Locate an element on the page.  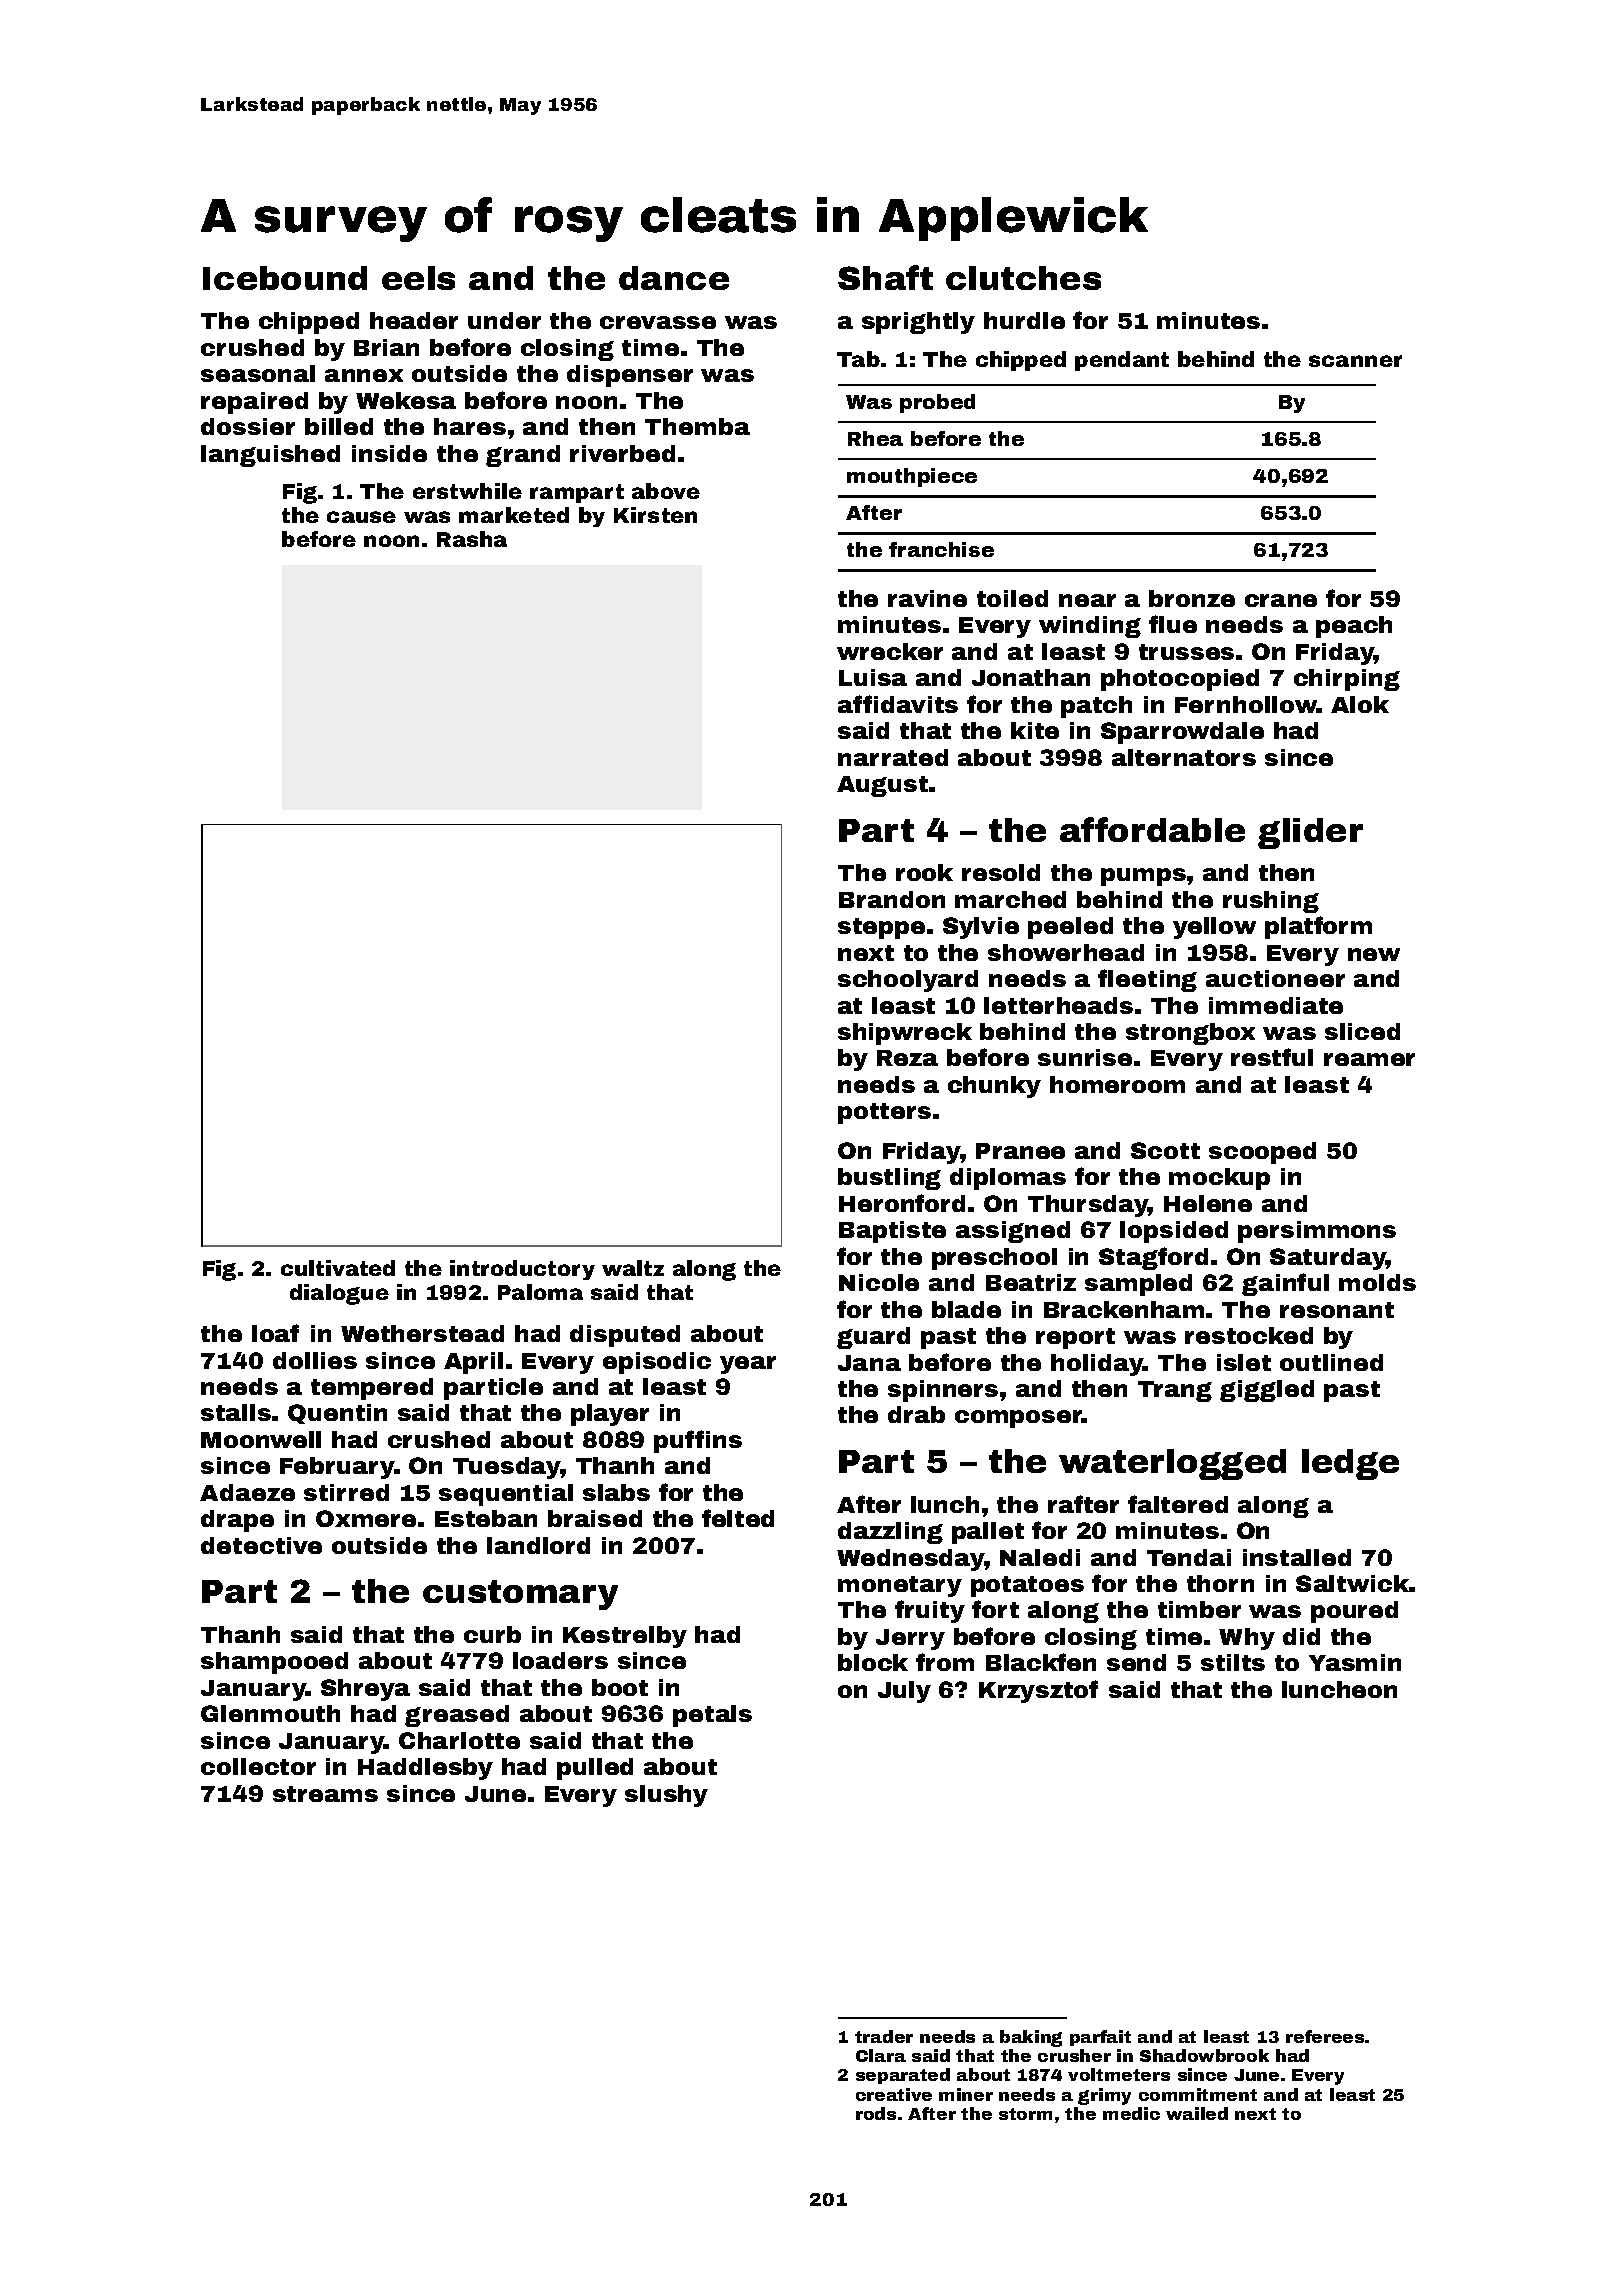
reamer is located at coordinates (1369, 1059).
